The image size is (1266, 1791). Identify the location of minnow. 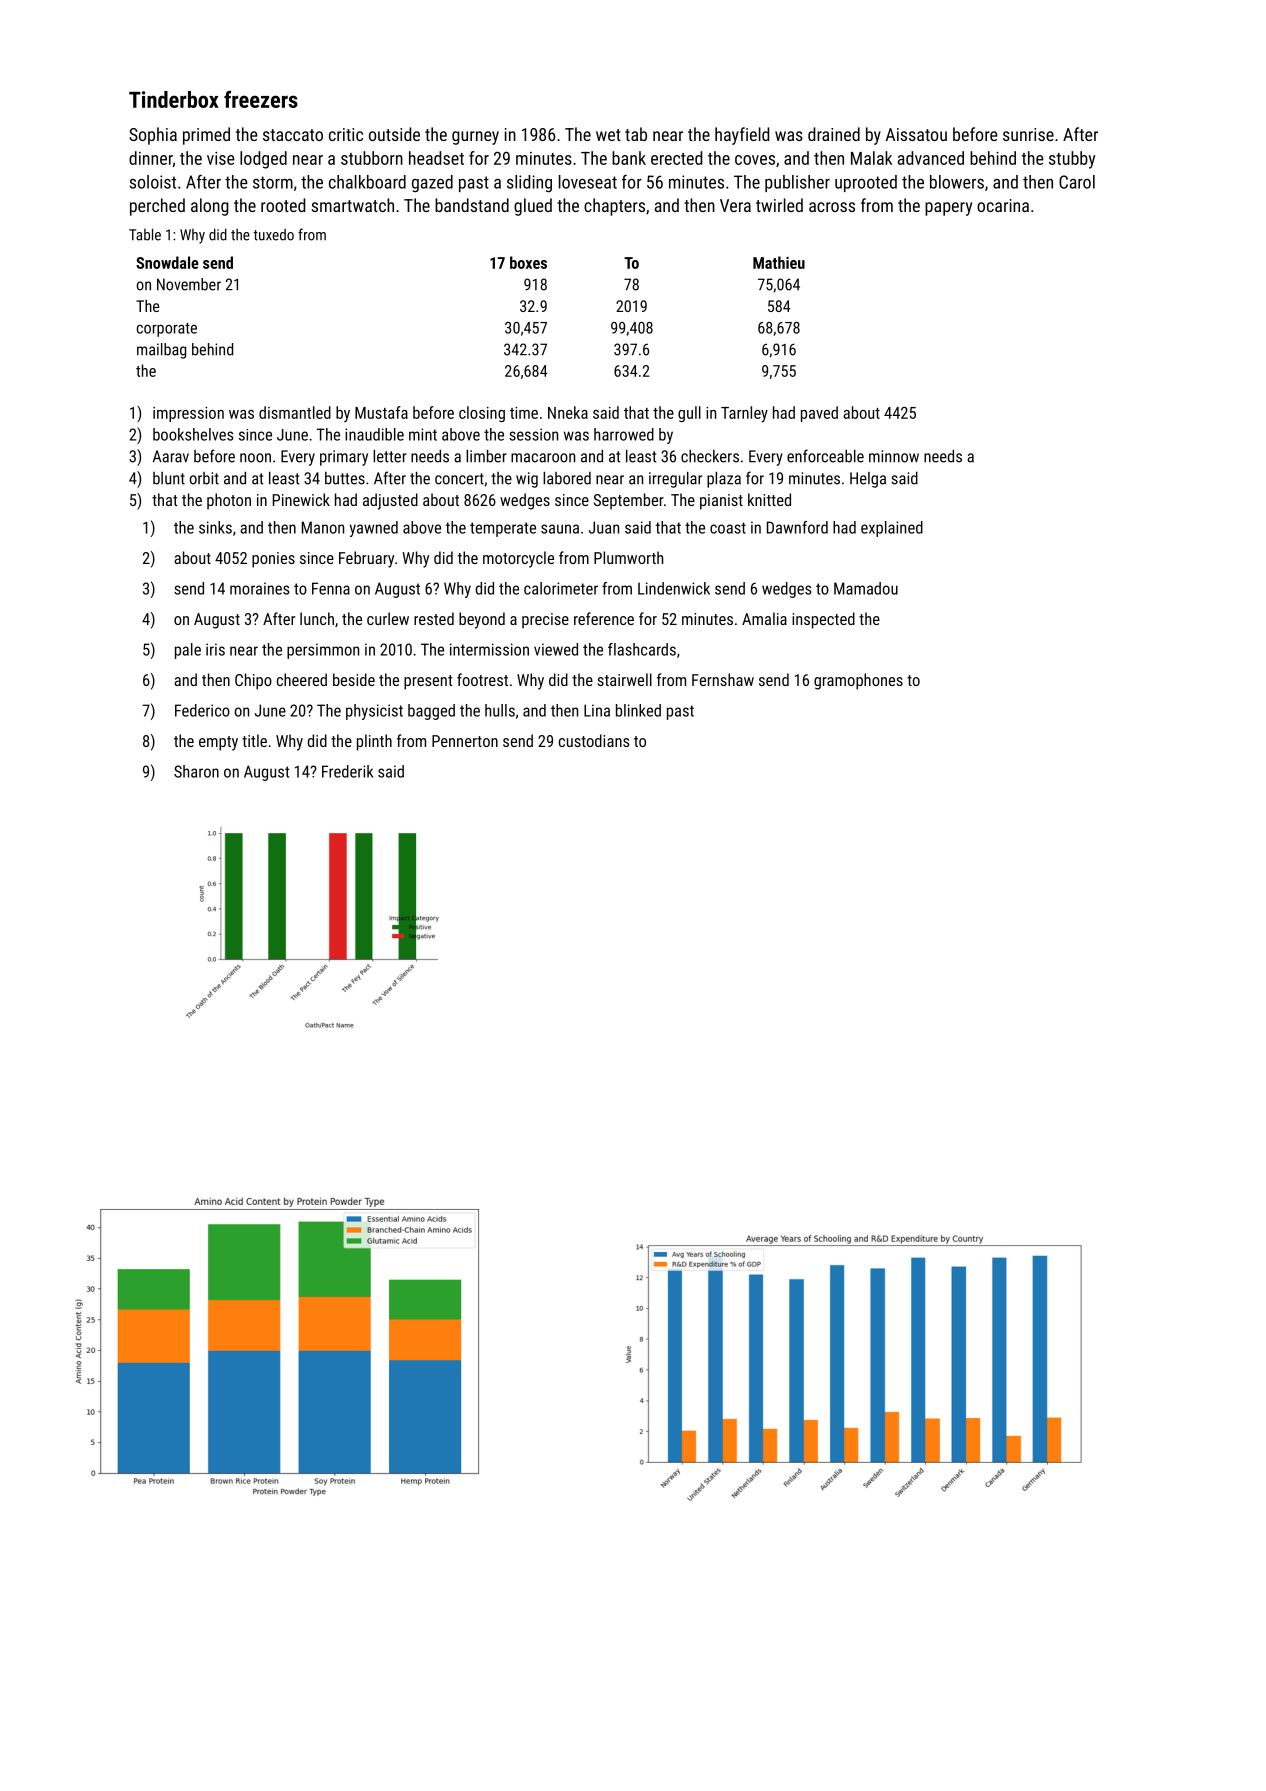
(894, 456).
